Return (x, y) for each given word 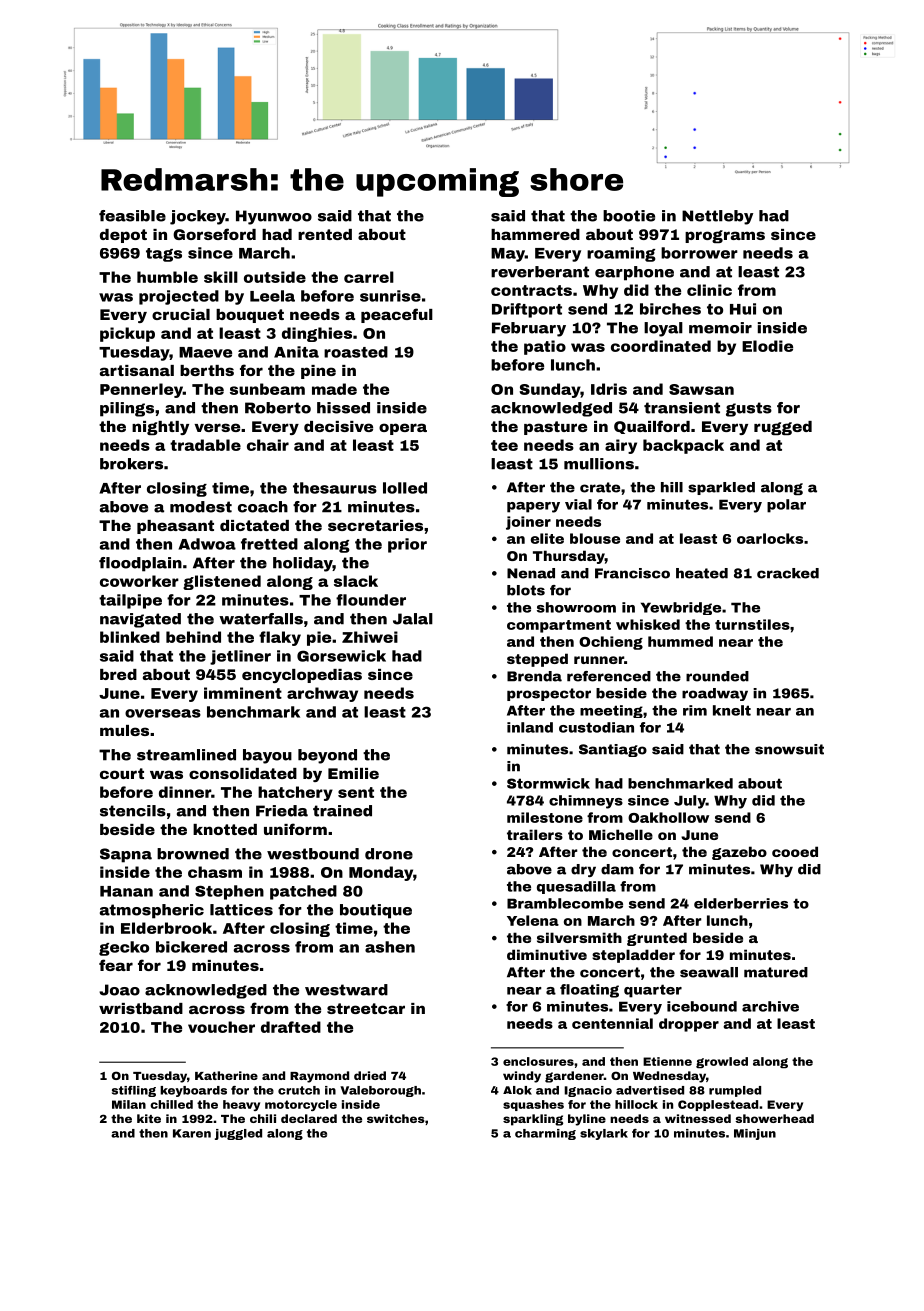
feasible (132, 216)
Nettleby (717, 217)
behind (193, 637)
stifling (134, 1091)
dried (370, 1075)
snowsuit (789, 749)
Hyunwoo (274, 217)
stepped (537, 660)
